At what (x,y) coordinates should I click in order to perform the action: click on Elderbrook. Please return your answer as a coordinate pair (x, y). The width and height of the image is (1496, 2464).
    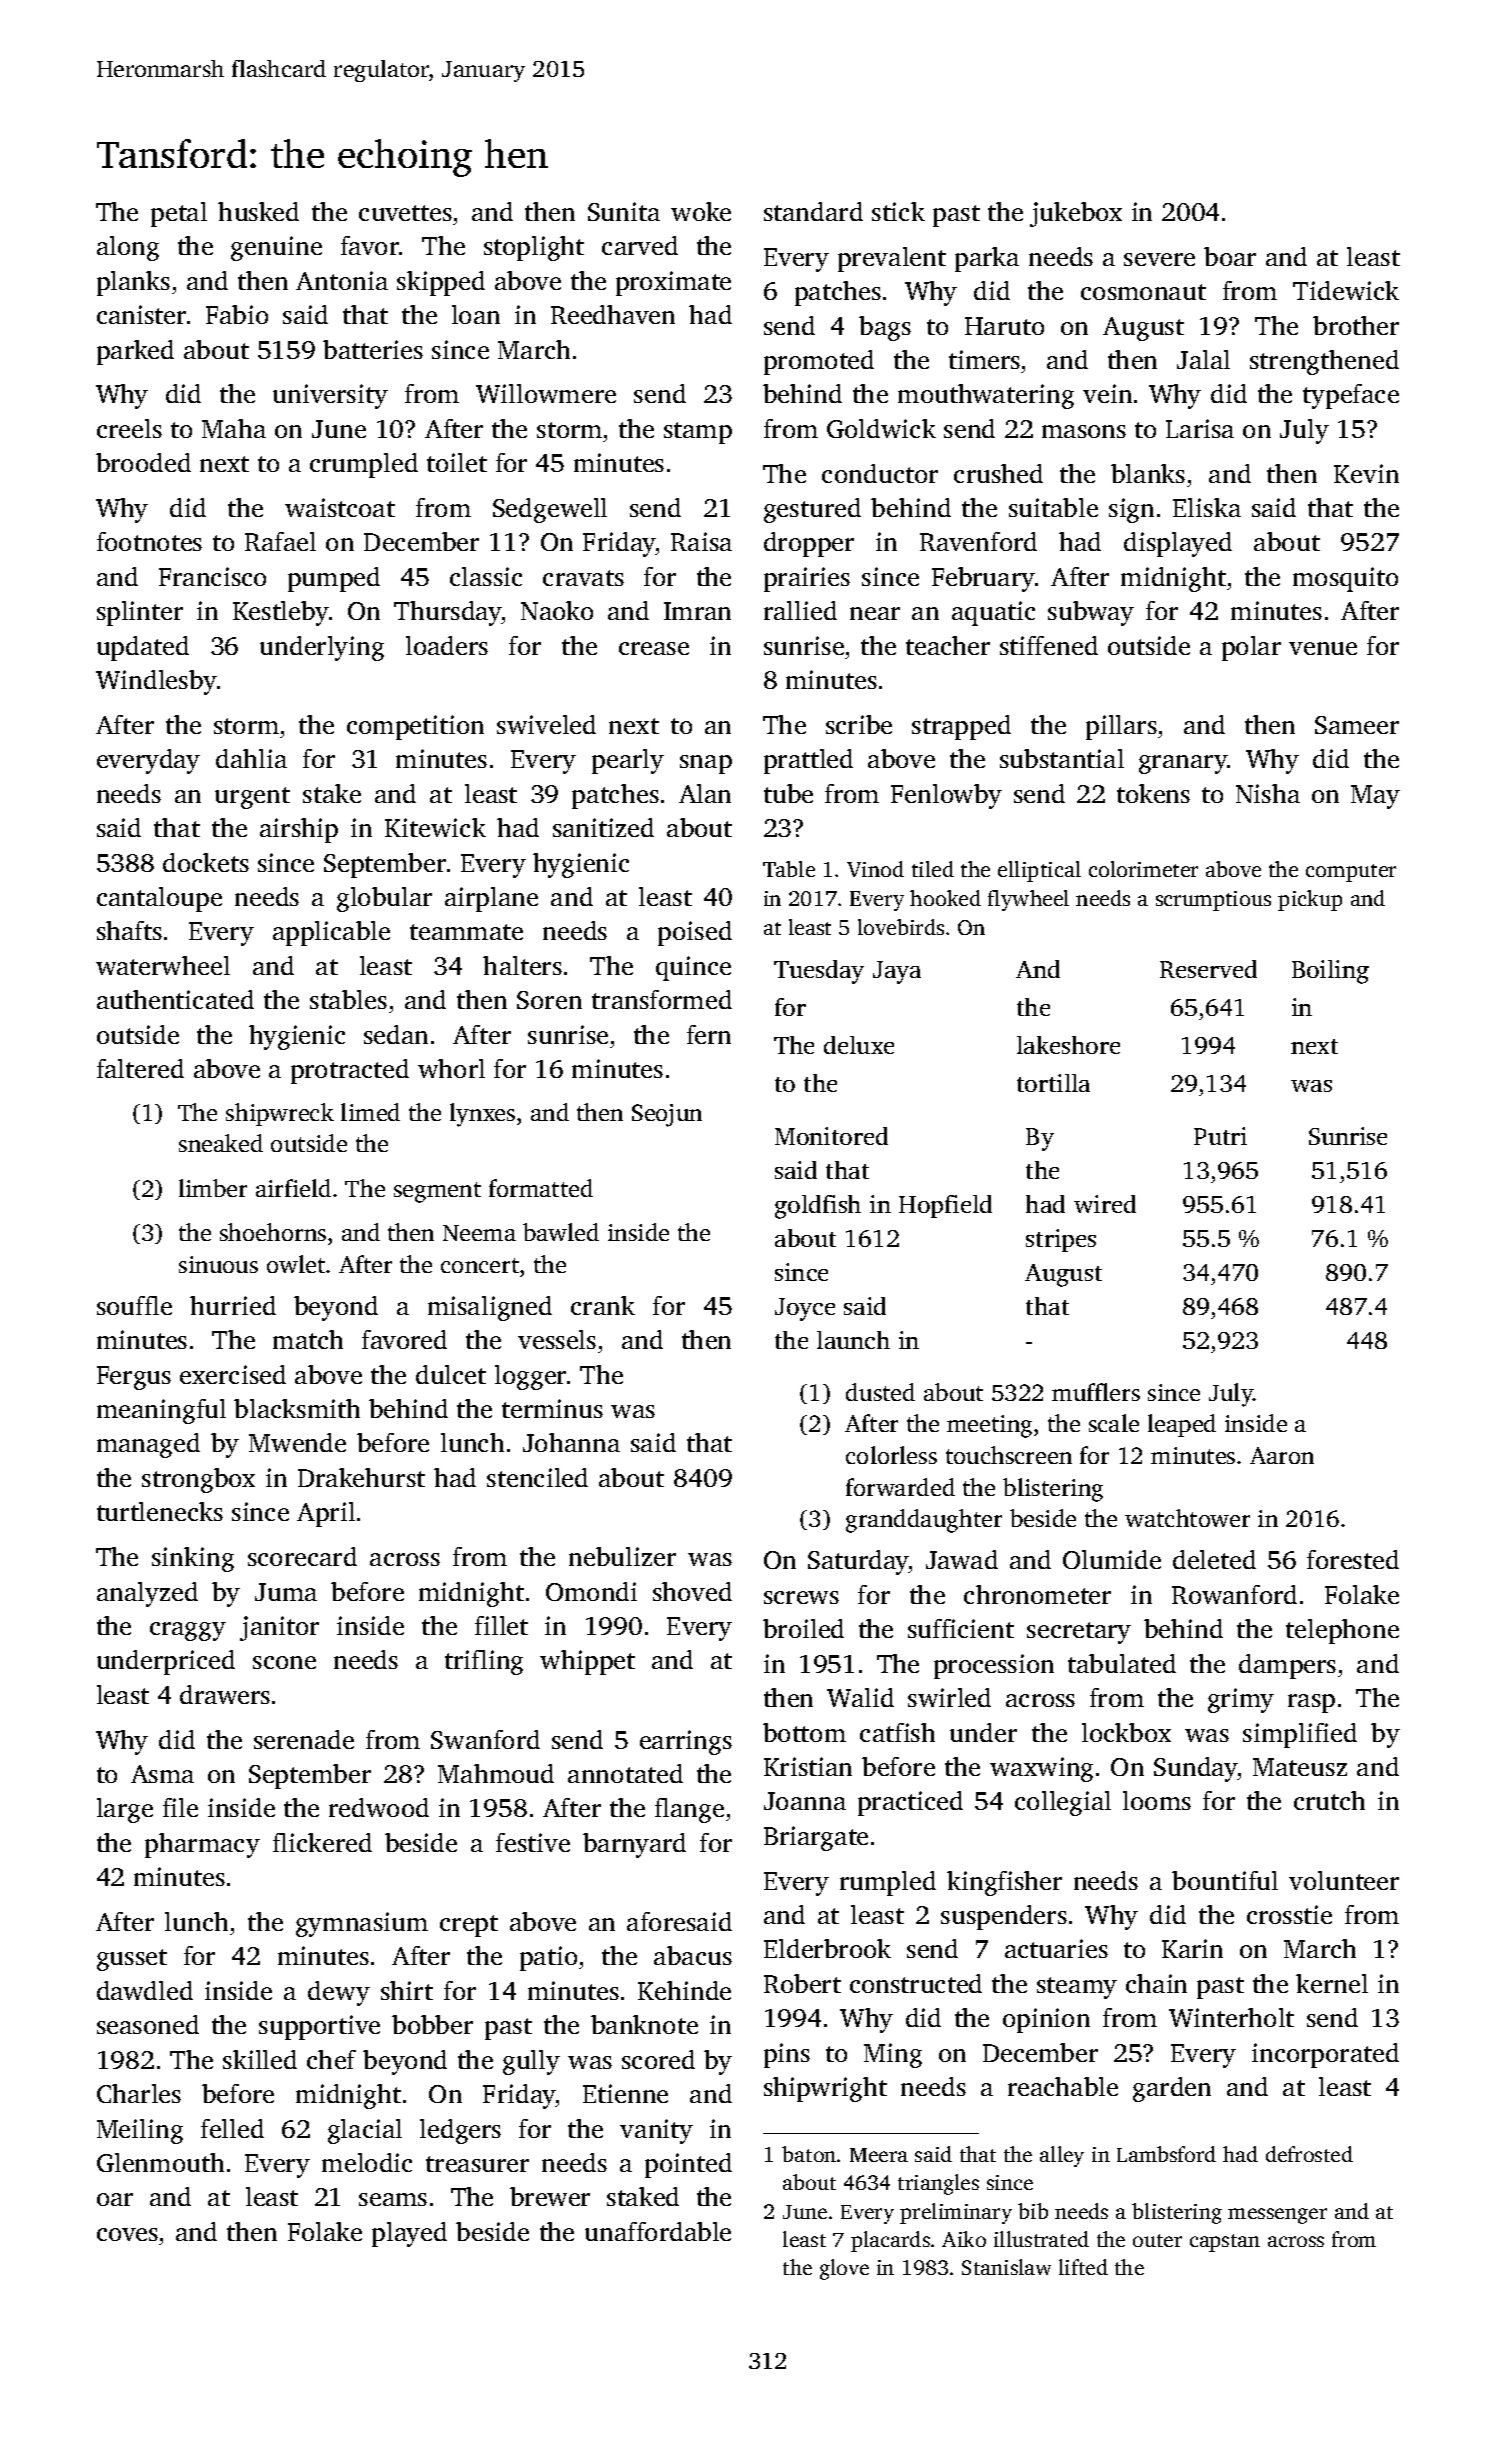
    Looking at the image, I should click on (827, 1948).
